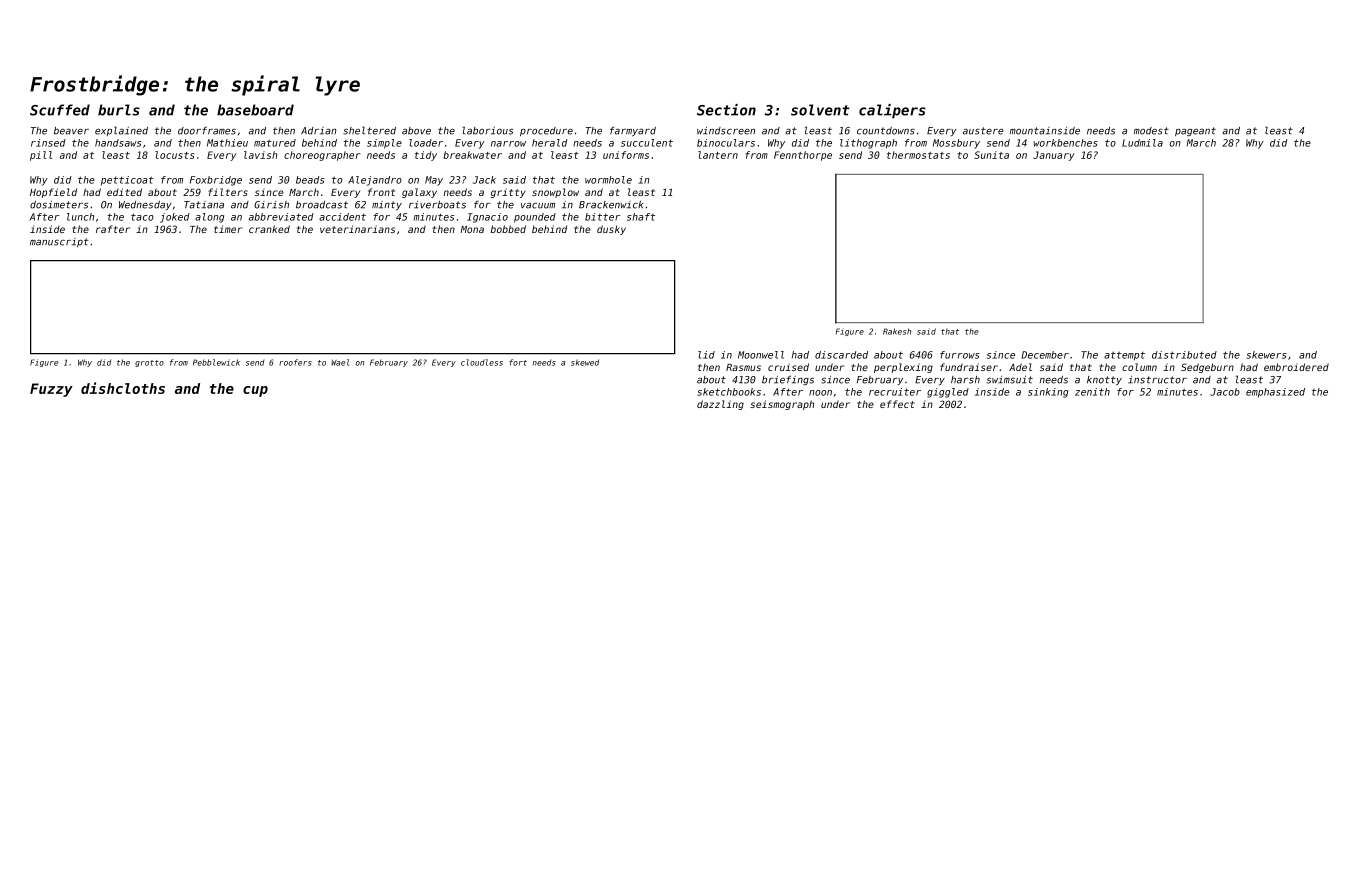 This screenshot has width=1372, height=887. Describe the element at coordinates (71, 131) in the screenshot. I see `beaver` at that location.
